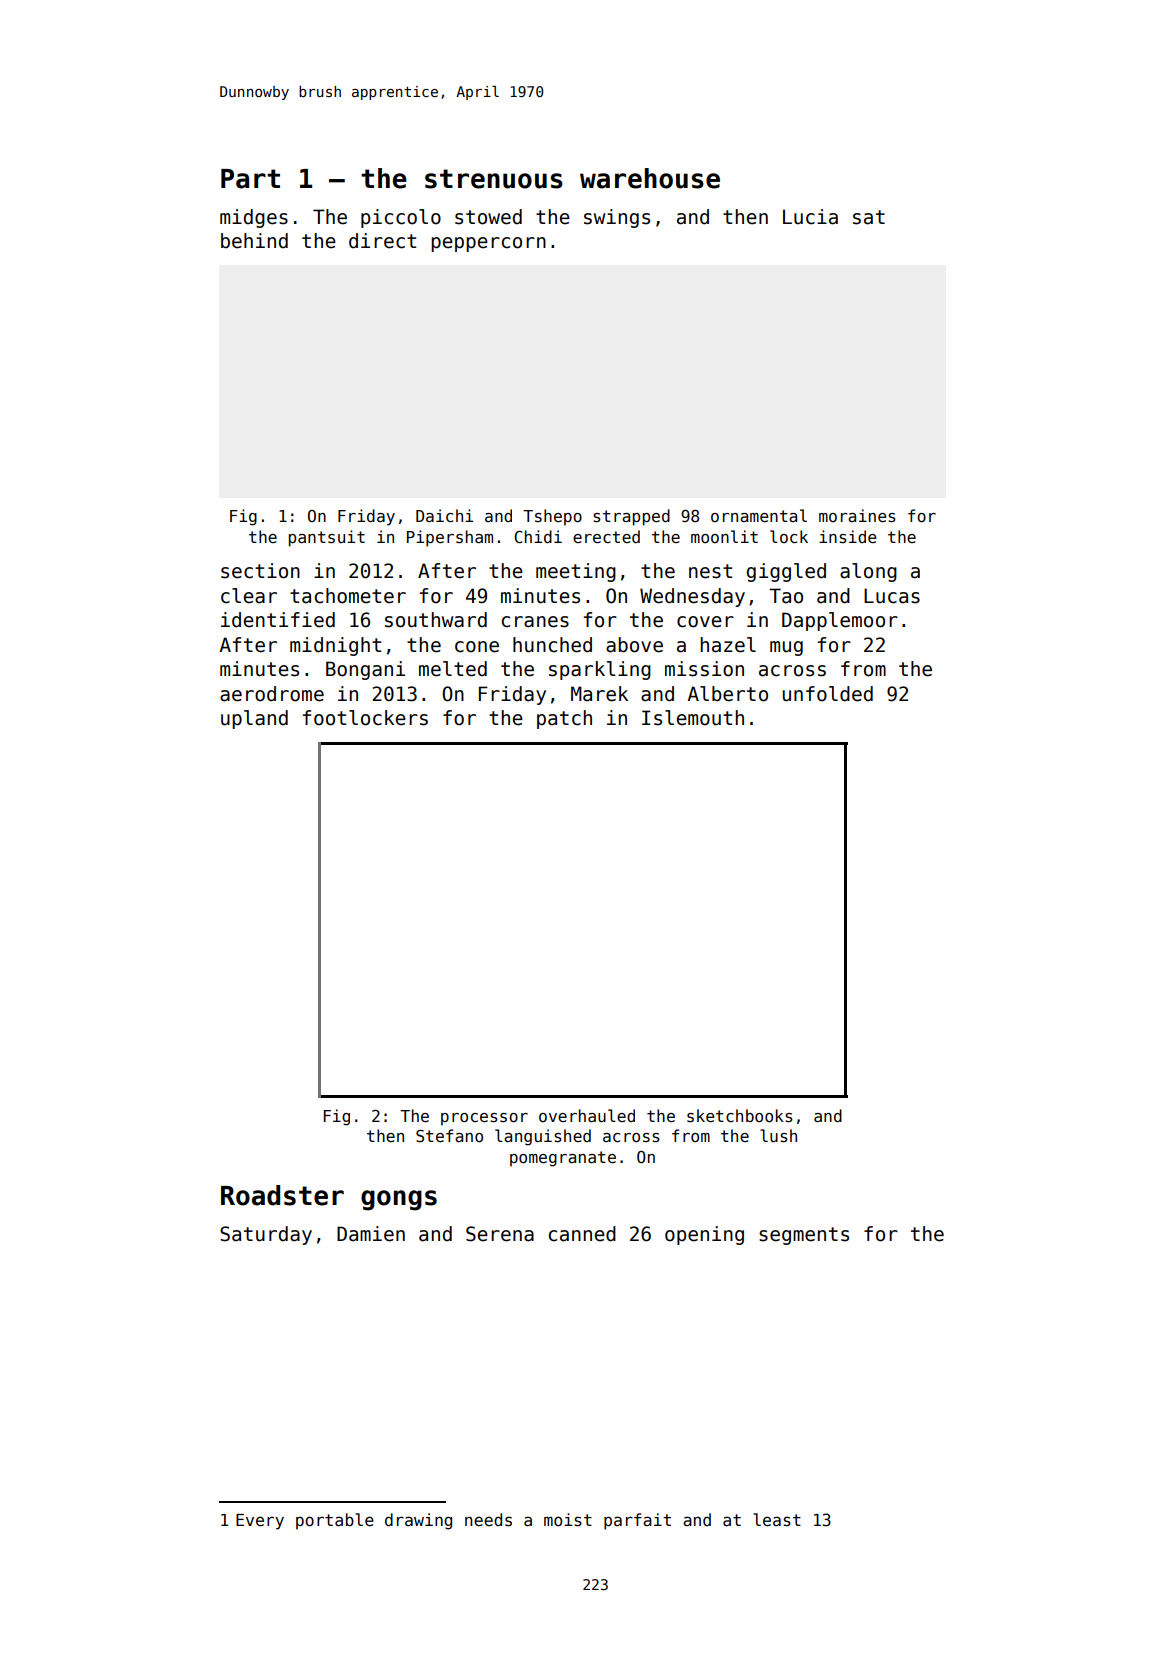 This document has width=1165, height=1654. Describe the element at coordinates (857, 516) in the document. I see `moraines` at that location.
